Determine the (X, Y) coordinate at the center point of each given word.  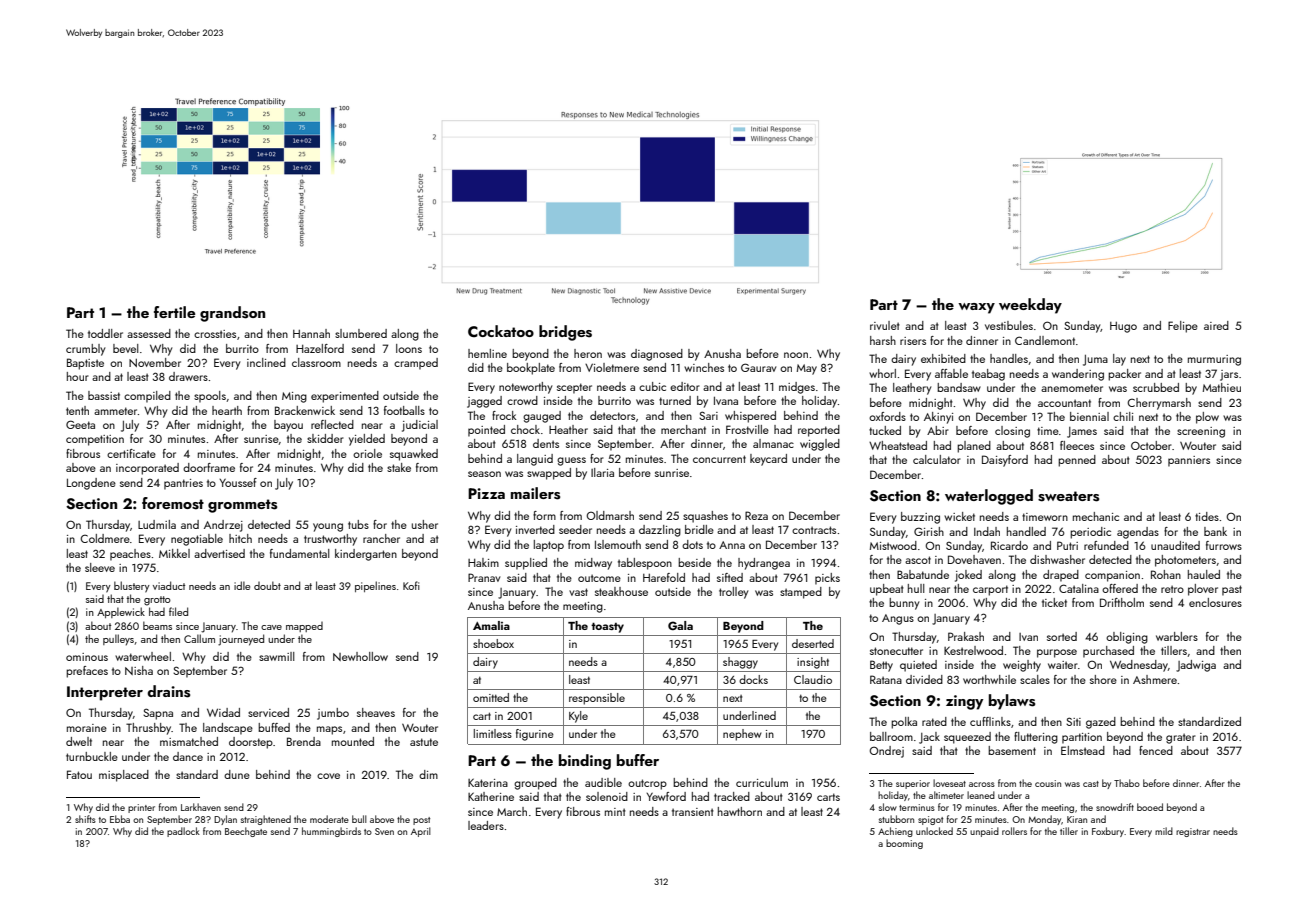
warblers (1177, 636)
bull (359, 819)
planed (974, 447)
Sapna (158, 714)
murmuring (1214, 360)
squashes (705, 517)
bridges (565, 333)
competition (95, 440)
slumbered (361, 333)
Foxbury (1108, 832)
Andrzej (223, 526)
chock (525, 429)
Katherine (491, 796)
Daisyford (1005, 461)
